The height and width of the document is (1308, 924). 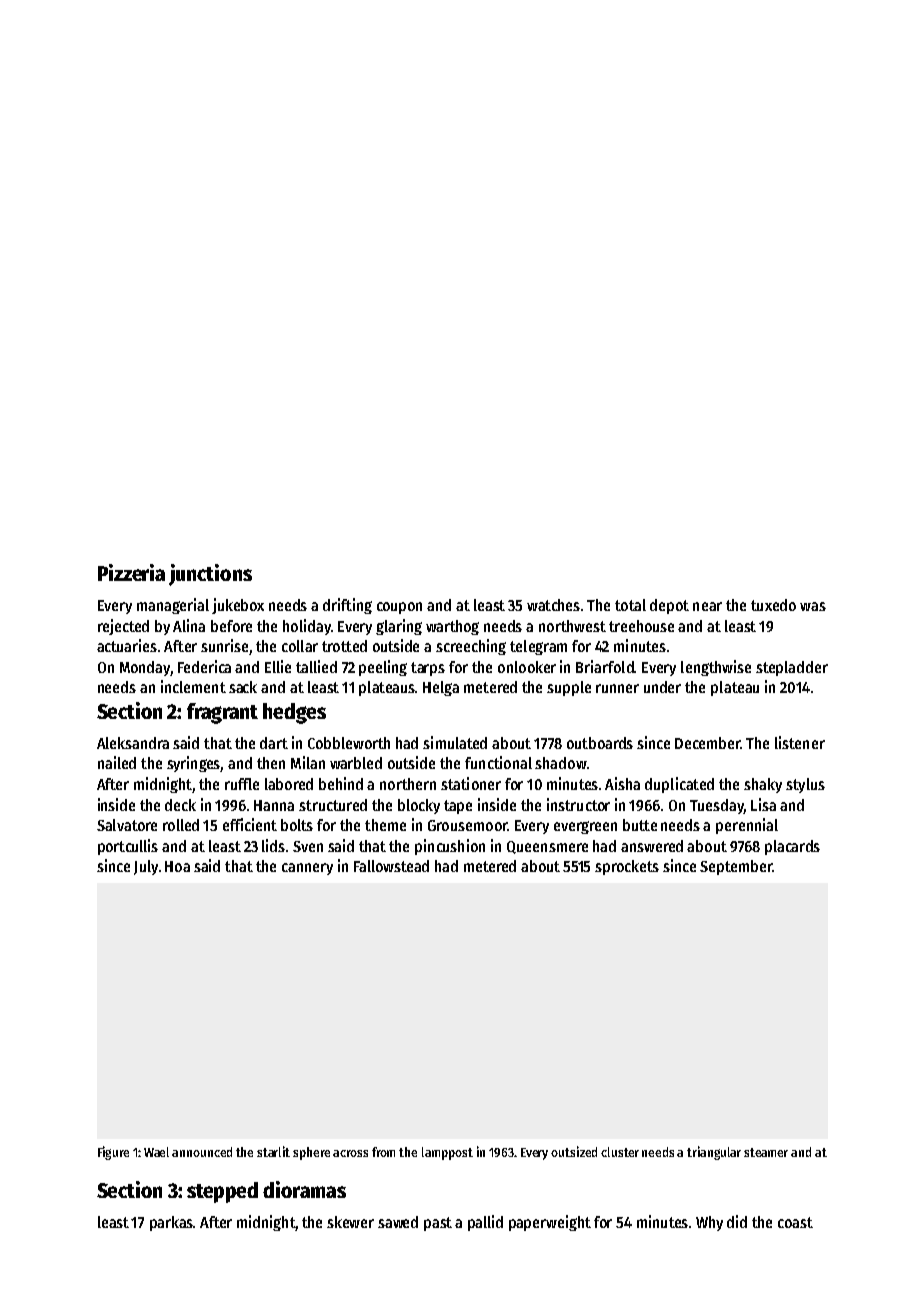 I want to click on cannery, so click(x=307, y=869).
